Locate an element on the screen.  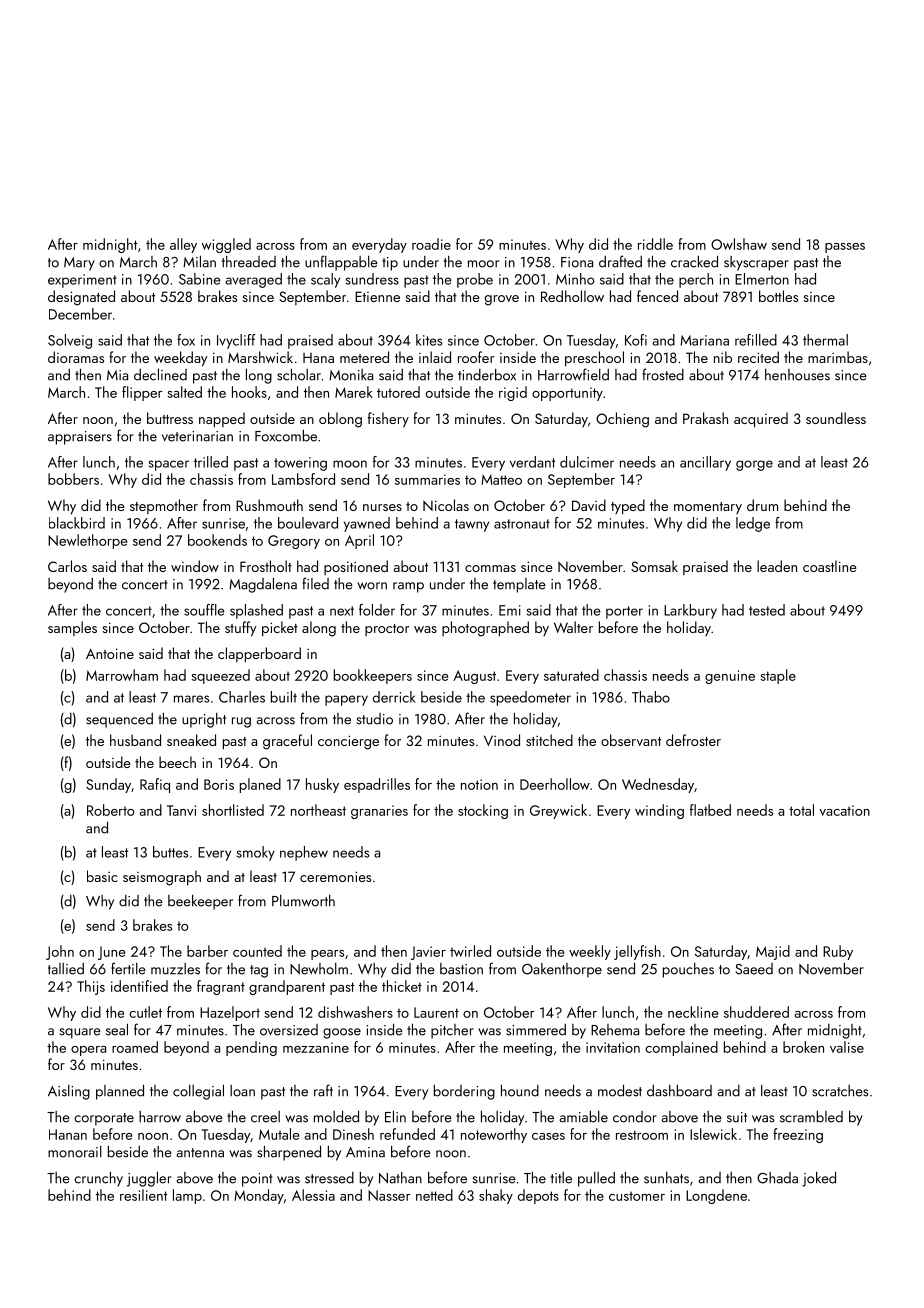
observant is located at coordinates (631, 740).
